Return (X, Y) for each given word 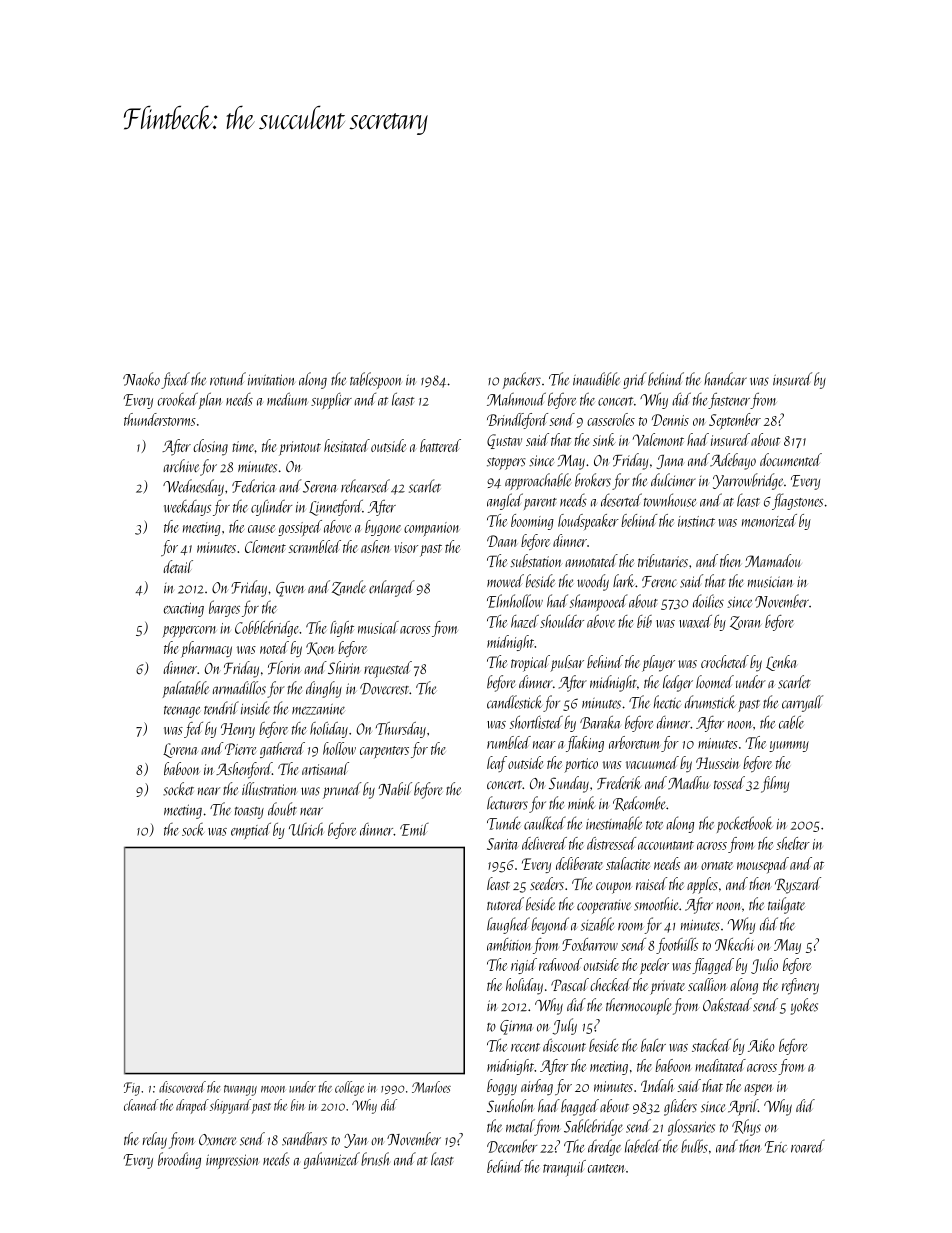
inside (255, 708)
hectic (667, 702)
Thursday (401, 730)
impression (232, 1161)
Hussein (717, 763)
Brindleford (517, 421)
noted (274, 647)
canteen (606, 1168)
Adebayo (733, 461)
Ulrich (306, 829)
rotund (228, 379)
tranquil (564, 1168)
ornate (717, 865)
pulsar (567, 663)
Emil (414, 829)
